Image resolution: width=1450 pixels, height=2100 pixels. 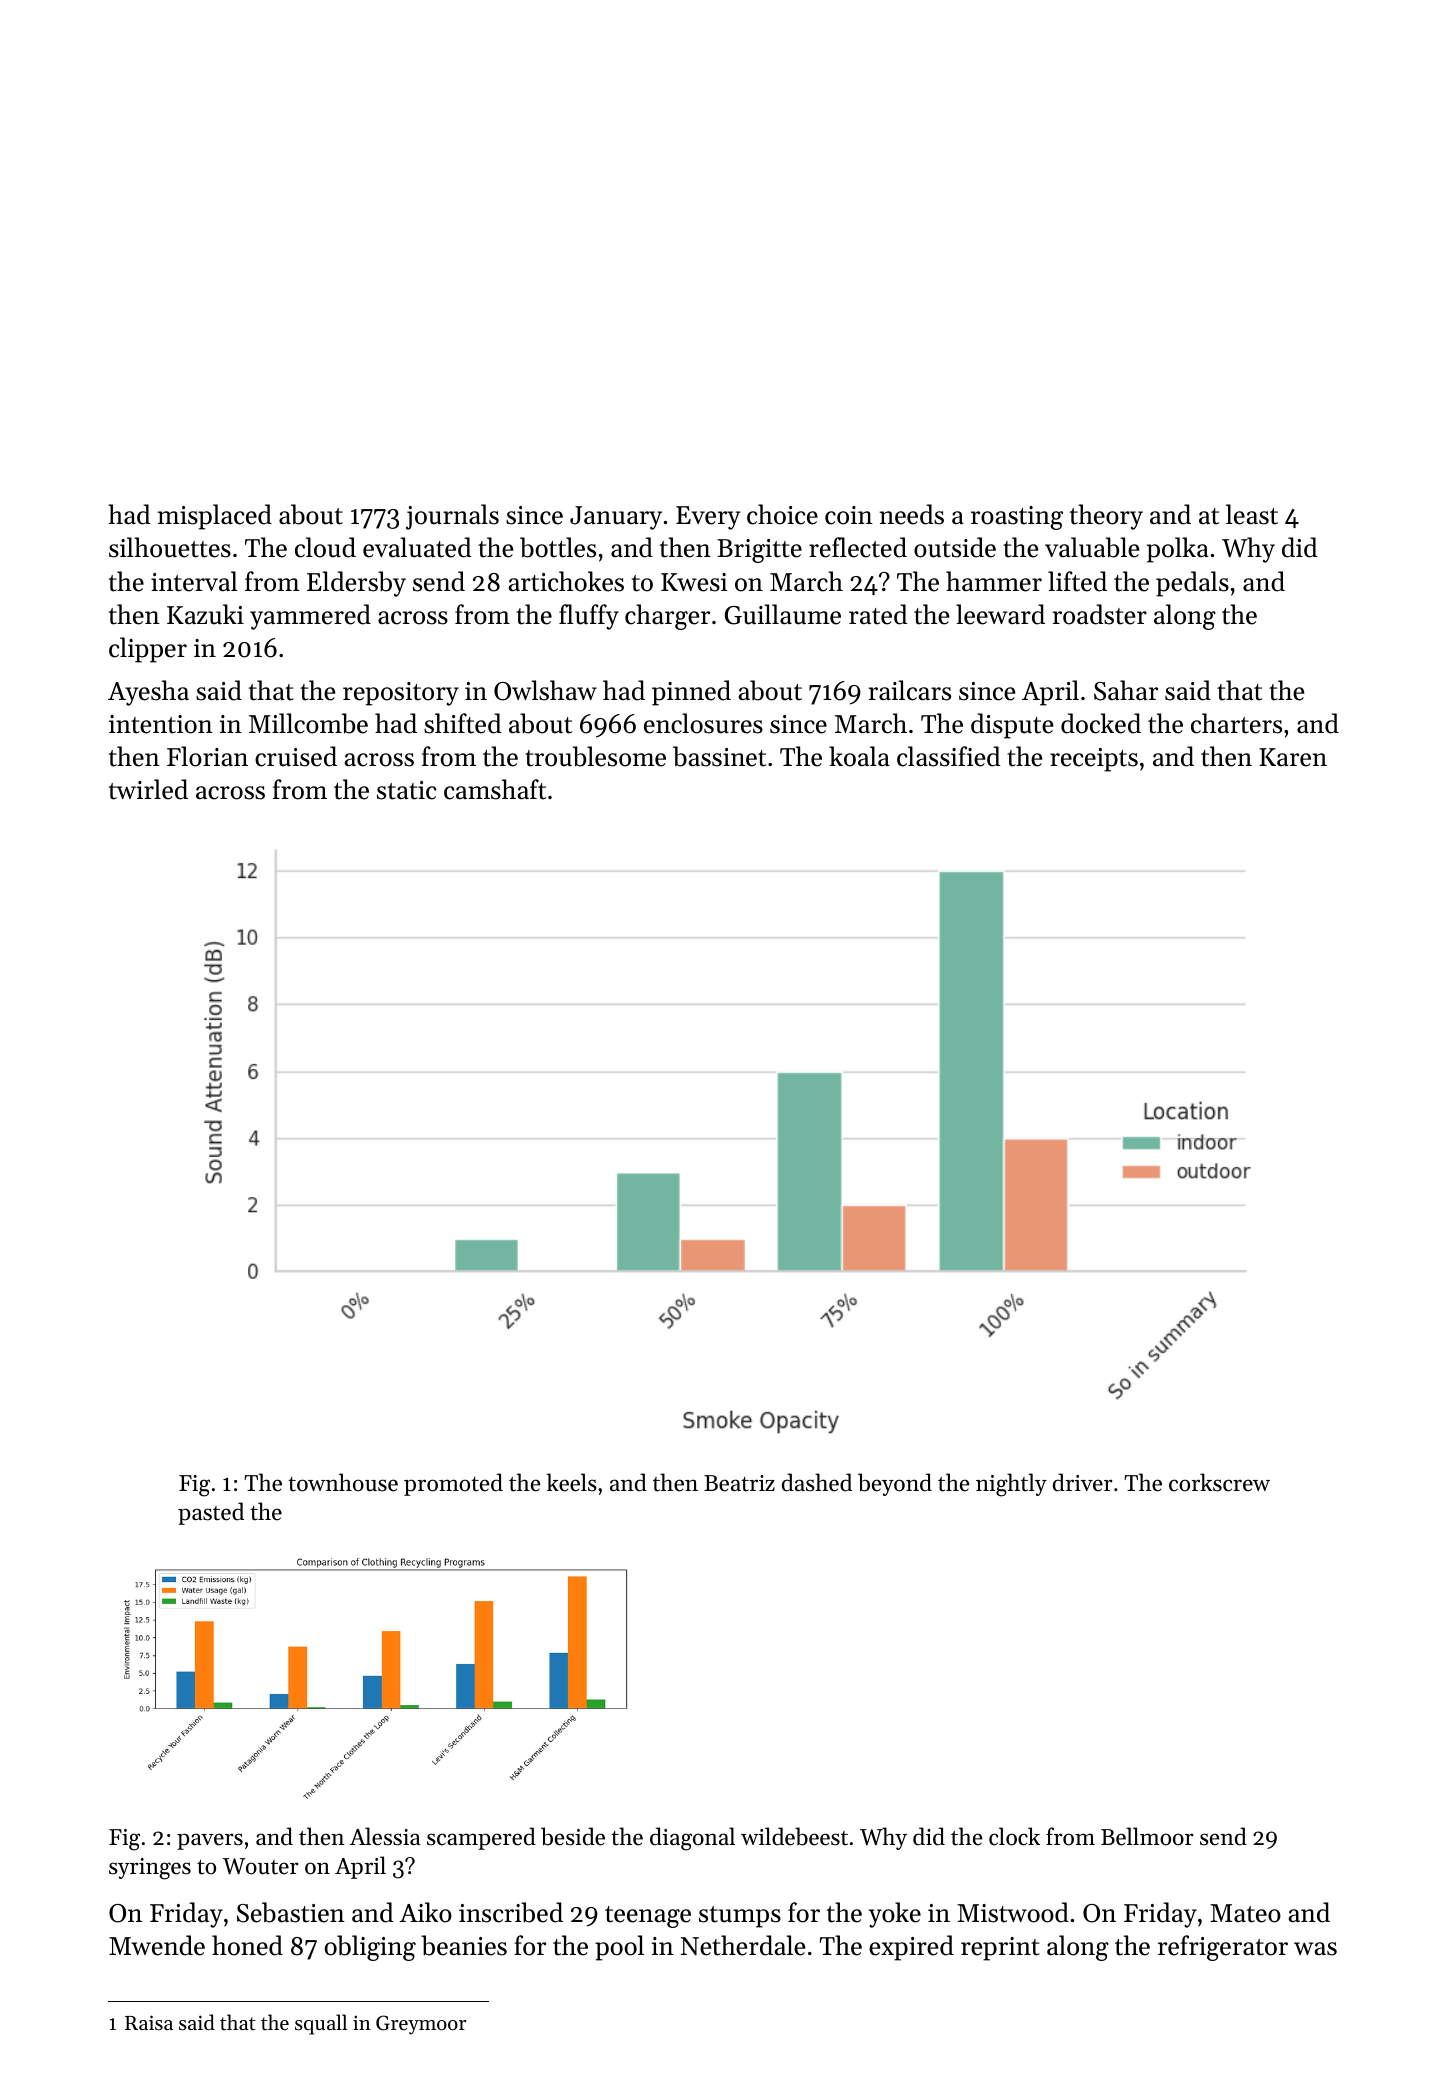 I want to click on classified, so click(x=948, y=756).
